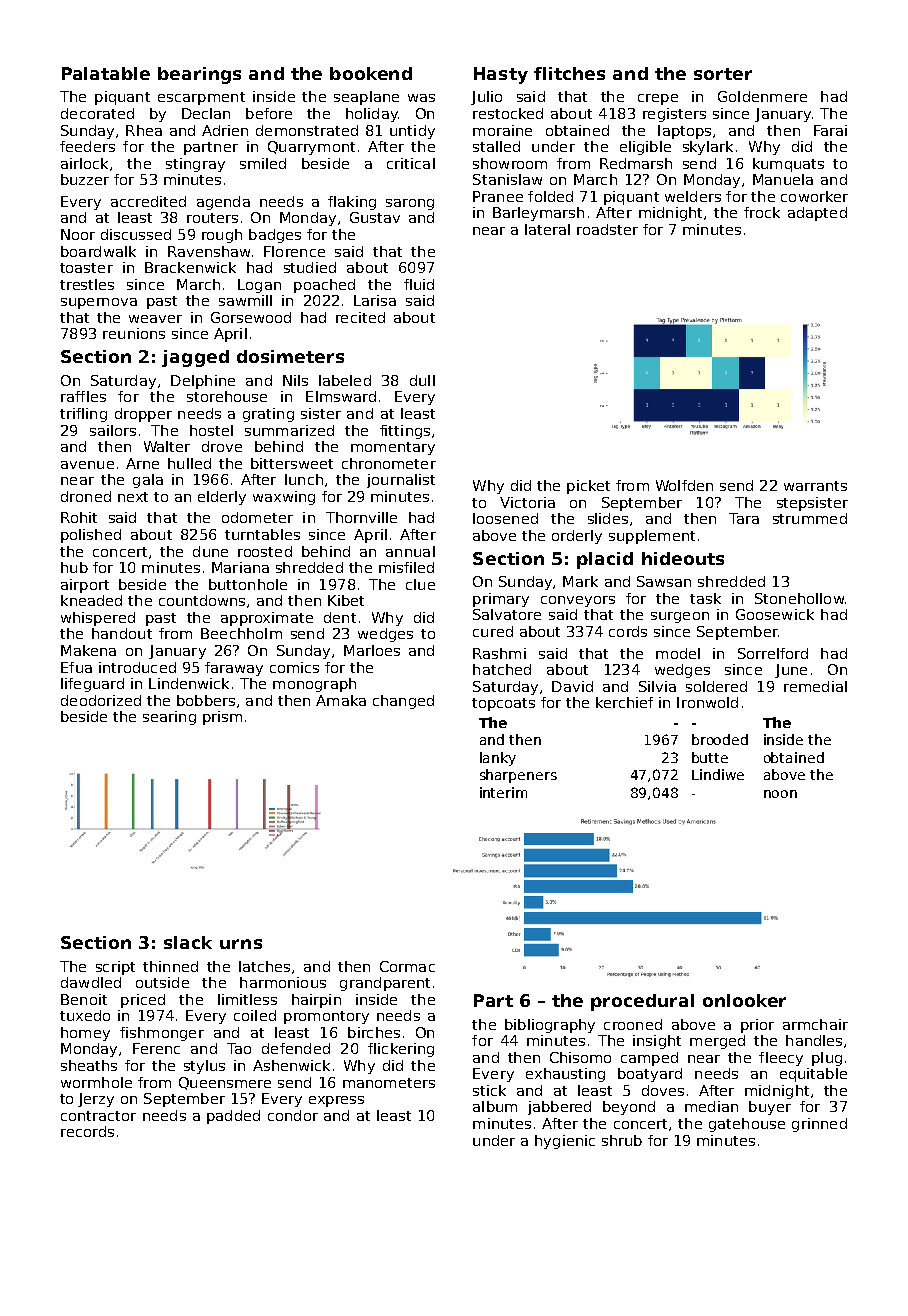 This image has width=908, height=1316. I want to click on accredited, so click(148, 201).
